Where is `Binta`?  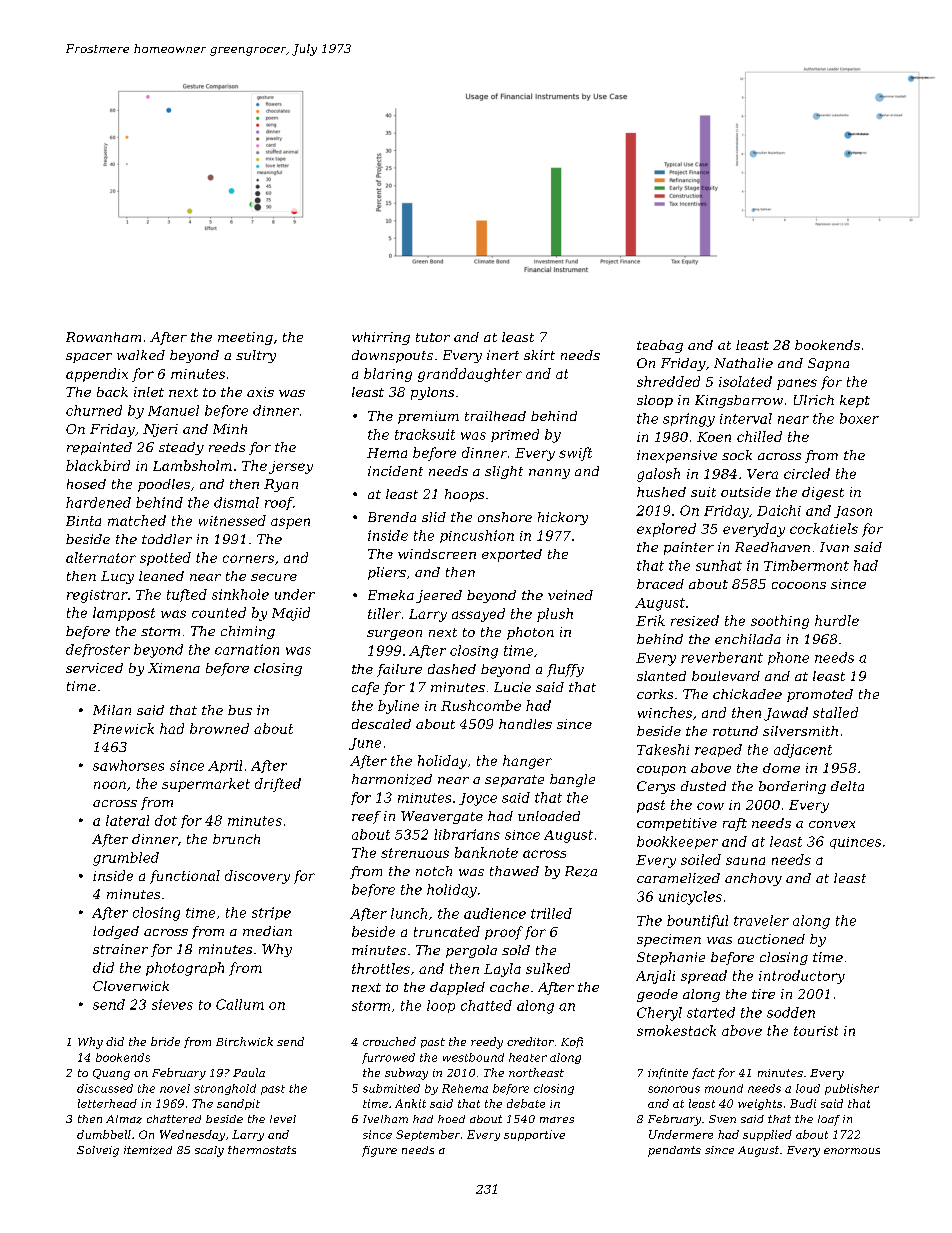
Binta is located at coordinates (83, 521).
